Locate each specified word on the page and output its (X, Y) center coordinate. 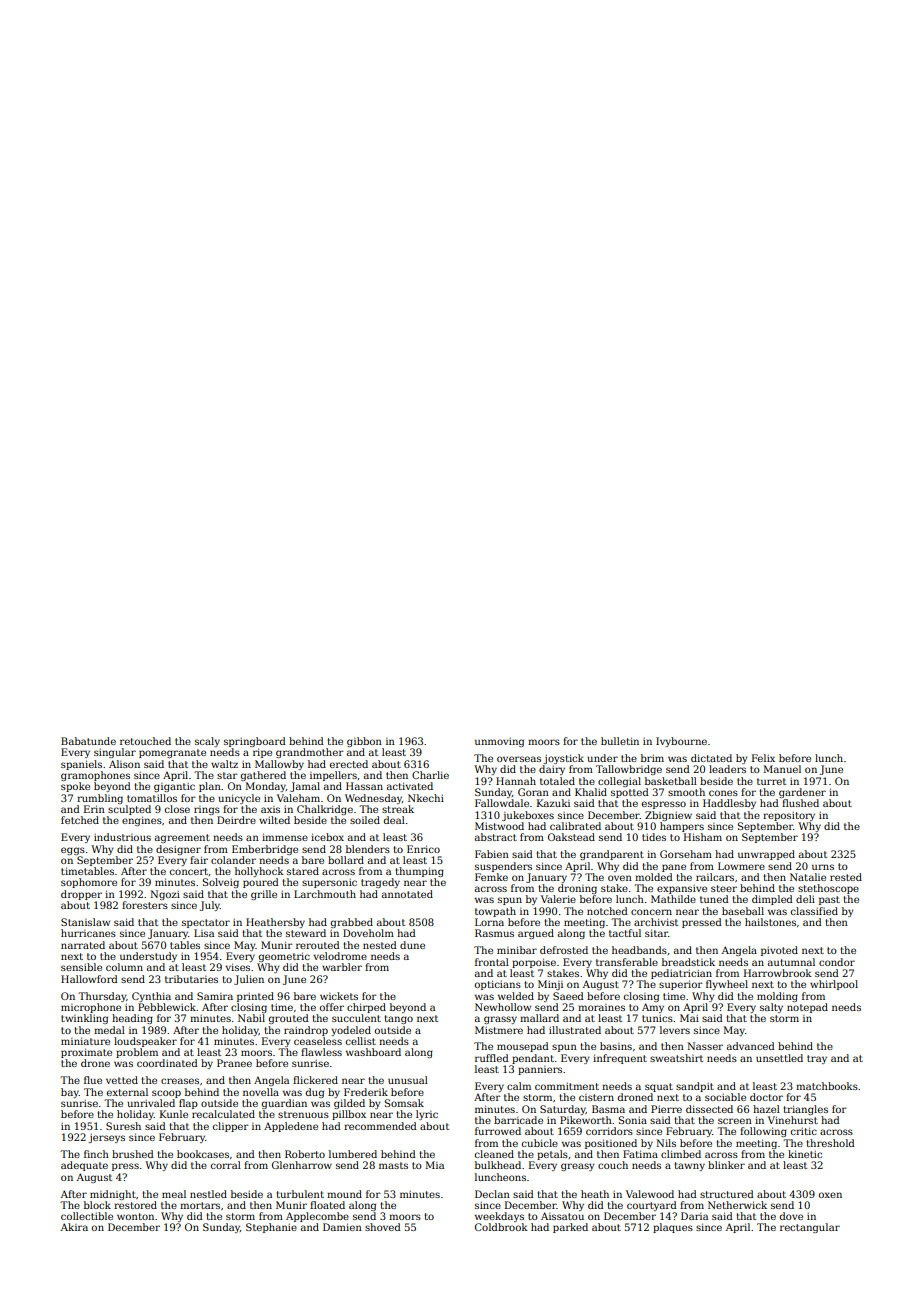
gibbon (364, 742)
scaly (207, 742)
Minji (550, 985)
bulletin (620, 741)
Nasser (705, 1046)
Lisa (204, 933)
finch (96, 1154)
